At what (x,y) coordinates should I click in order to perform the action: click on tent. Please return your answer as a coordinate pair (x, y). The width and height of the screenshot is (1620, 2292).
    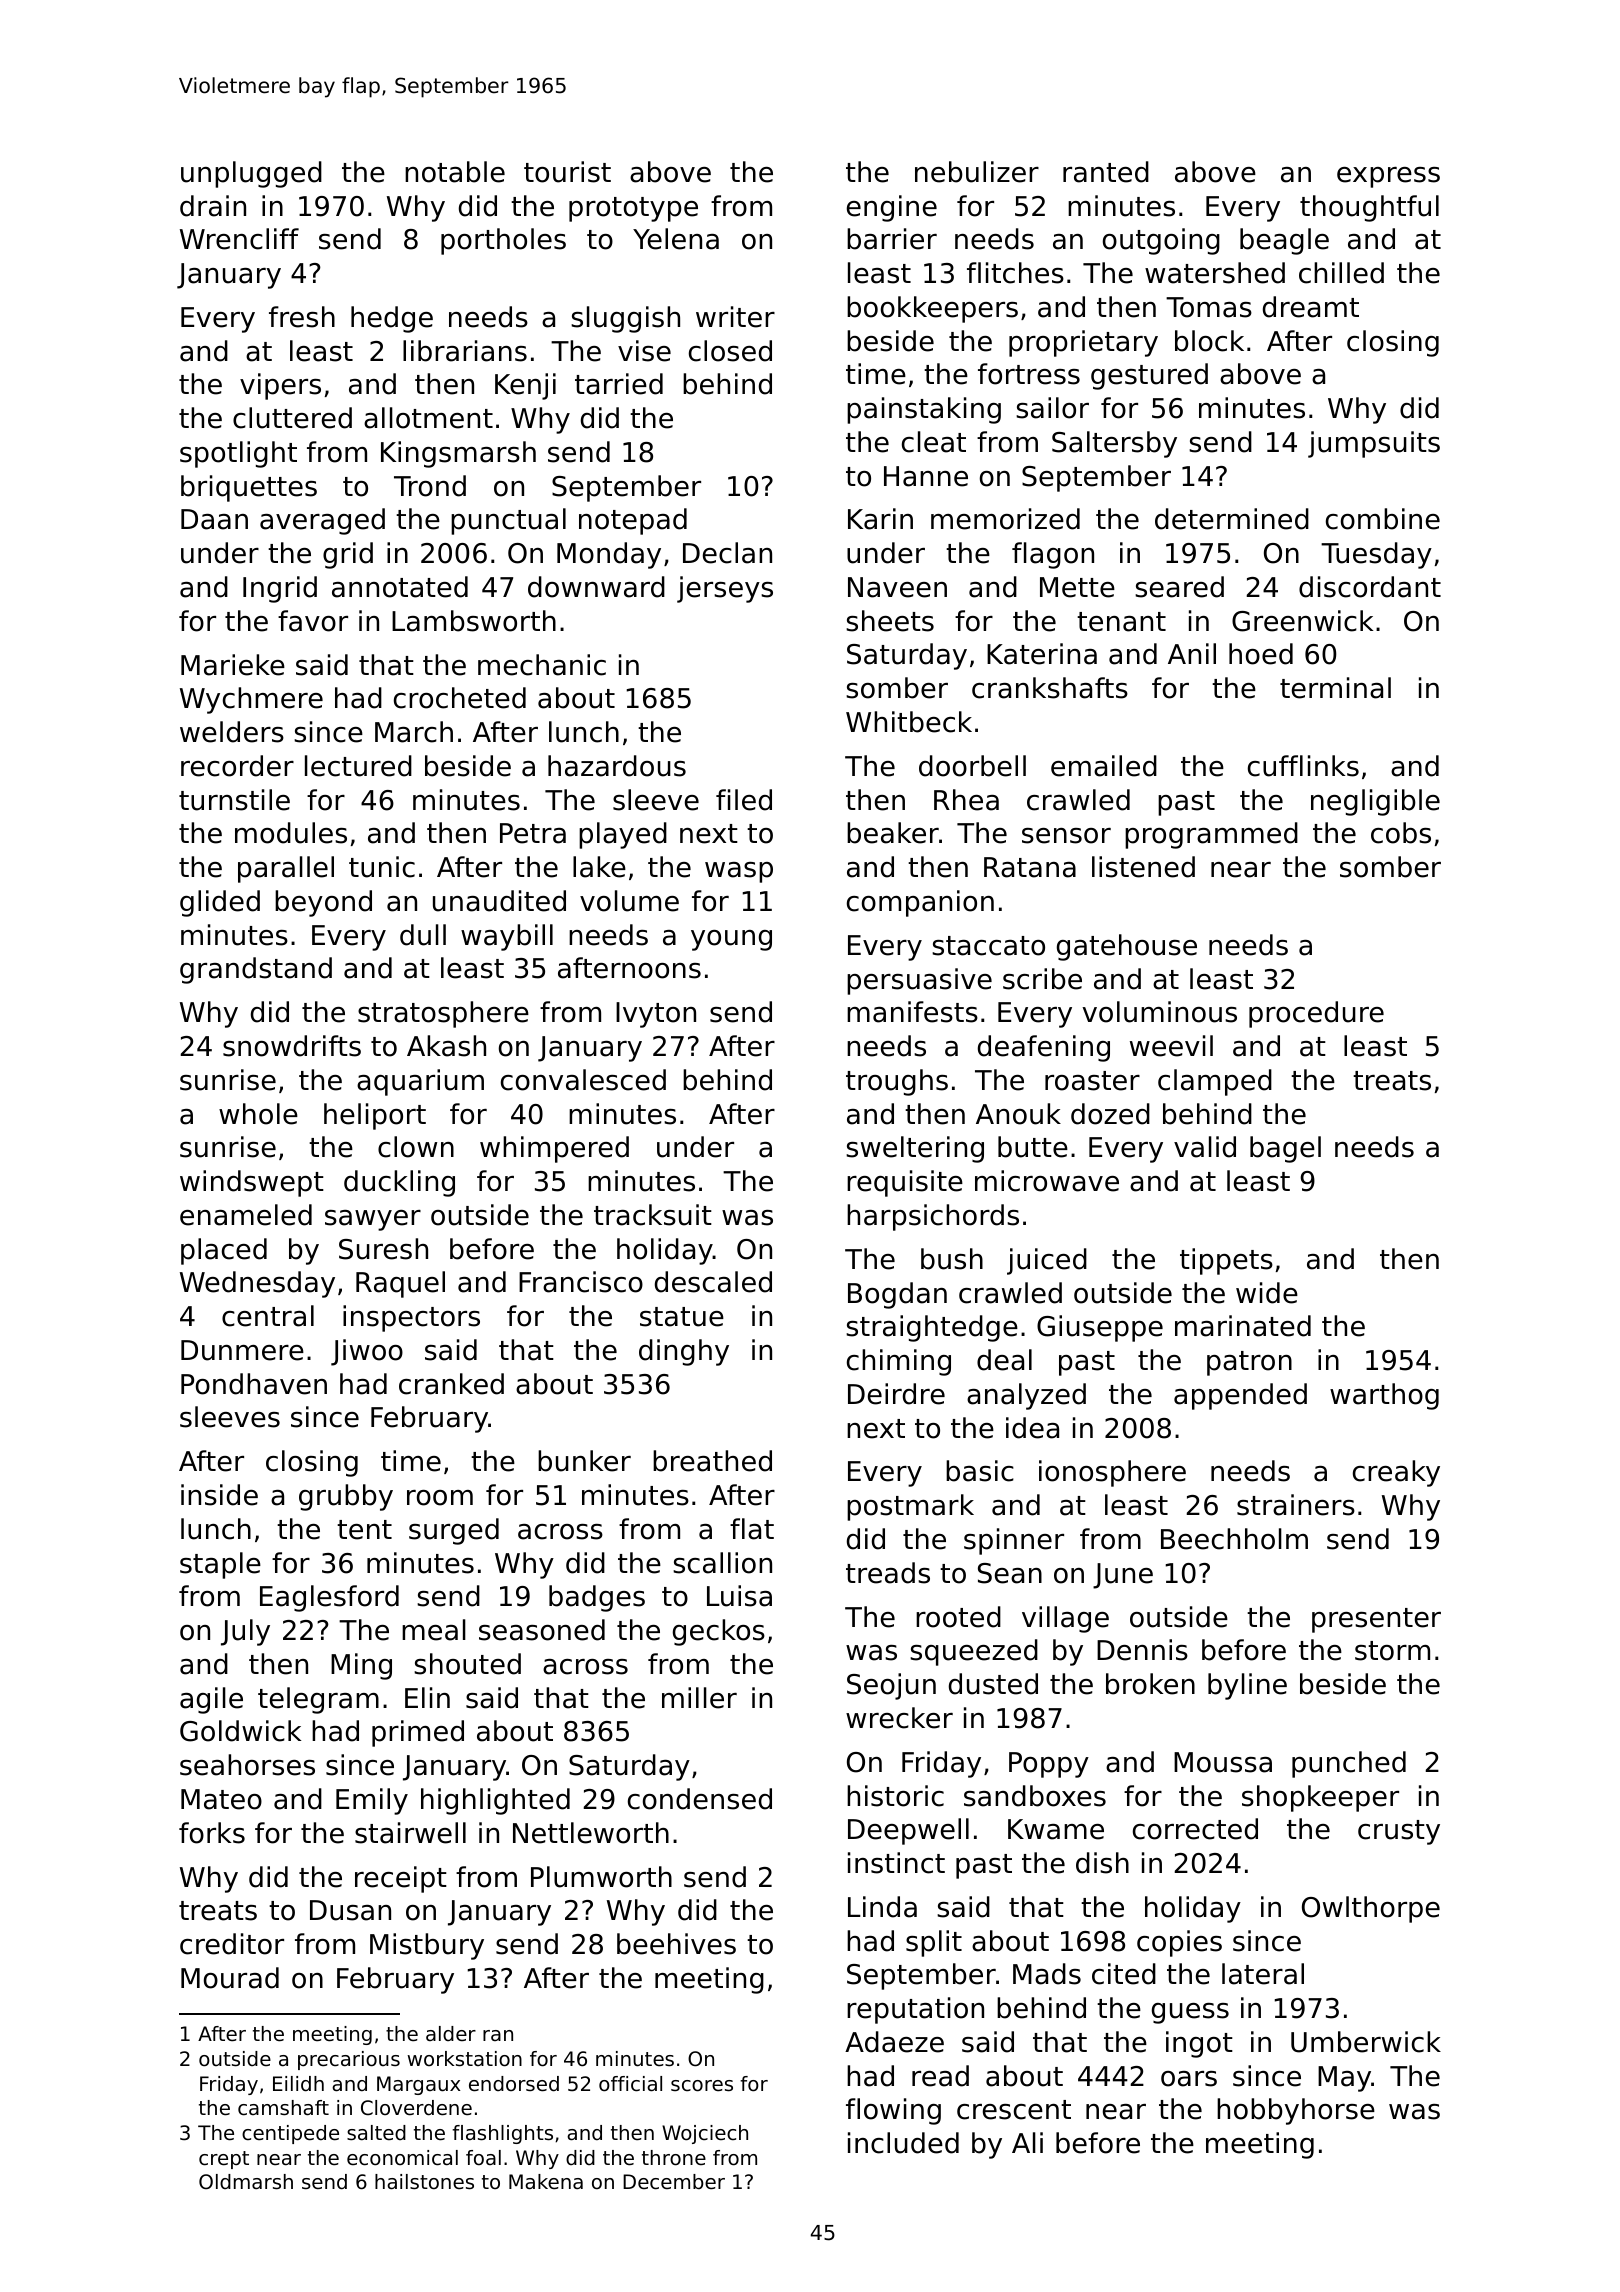
    Looking at the image, I should click on (364, 1530).
